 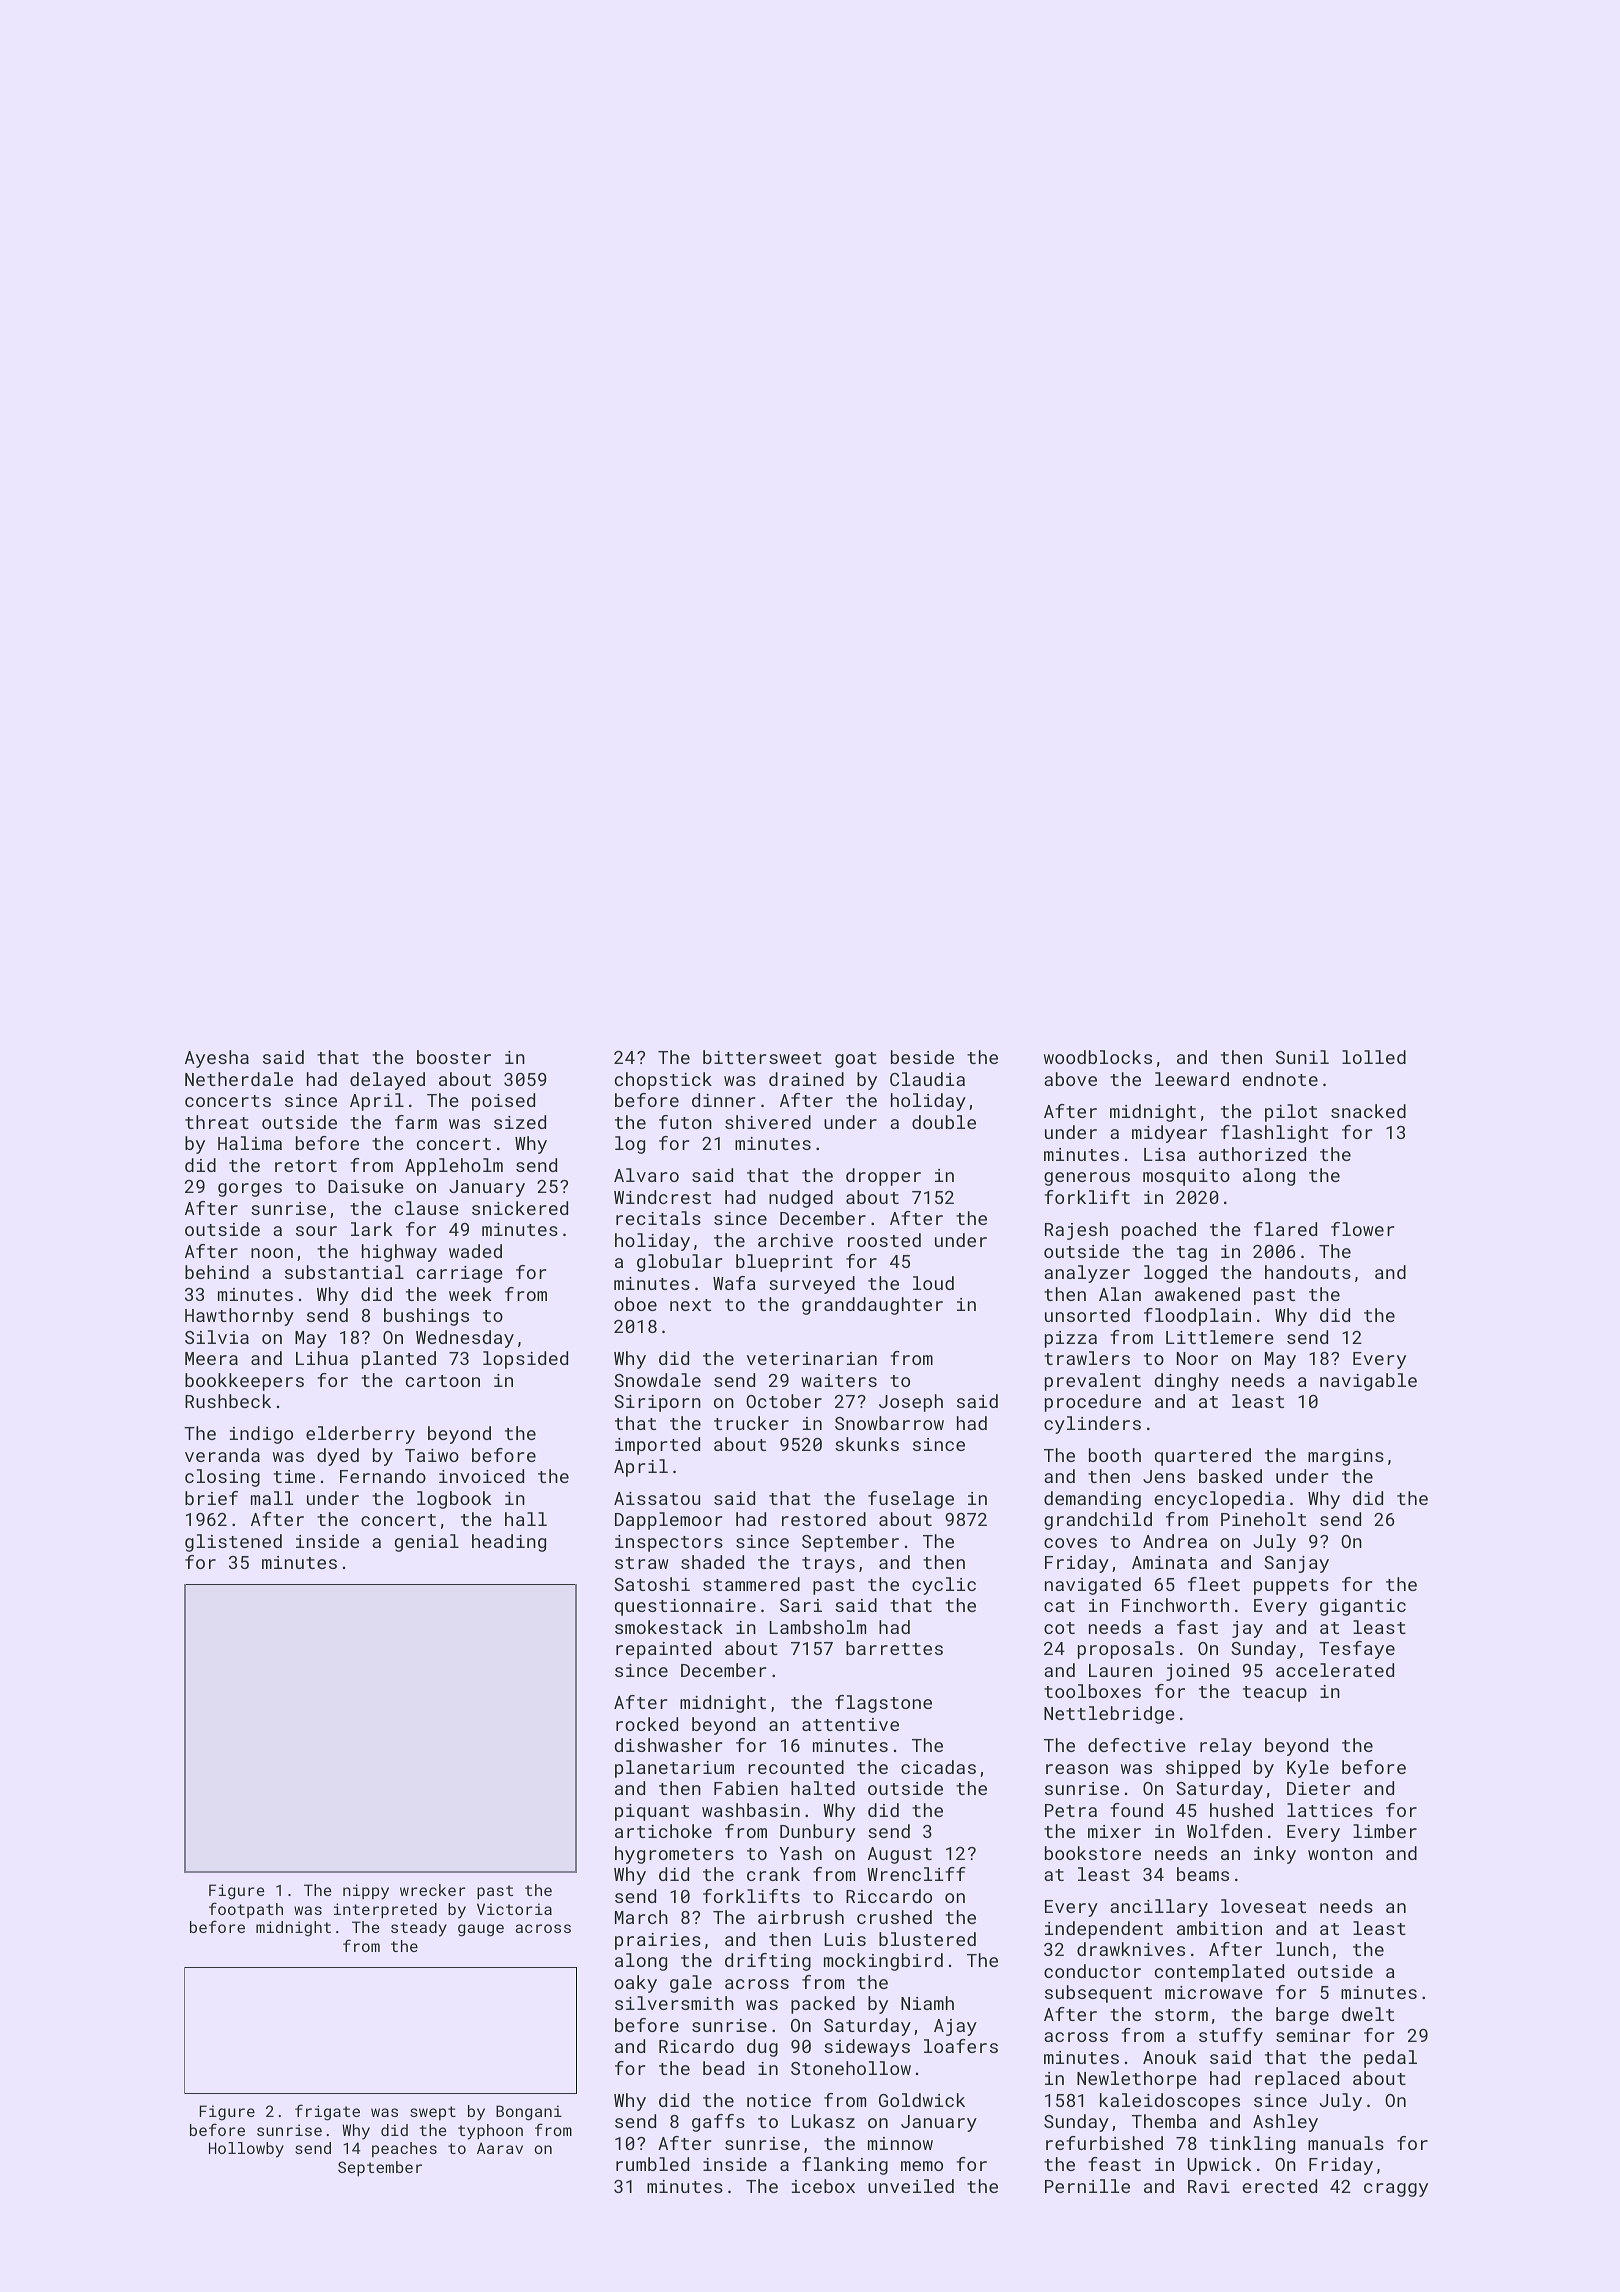 What do you see at coordinates (801, 1199) in the image?
I see `nudged` at bounding box center [801, 1199].
